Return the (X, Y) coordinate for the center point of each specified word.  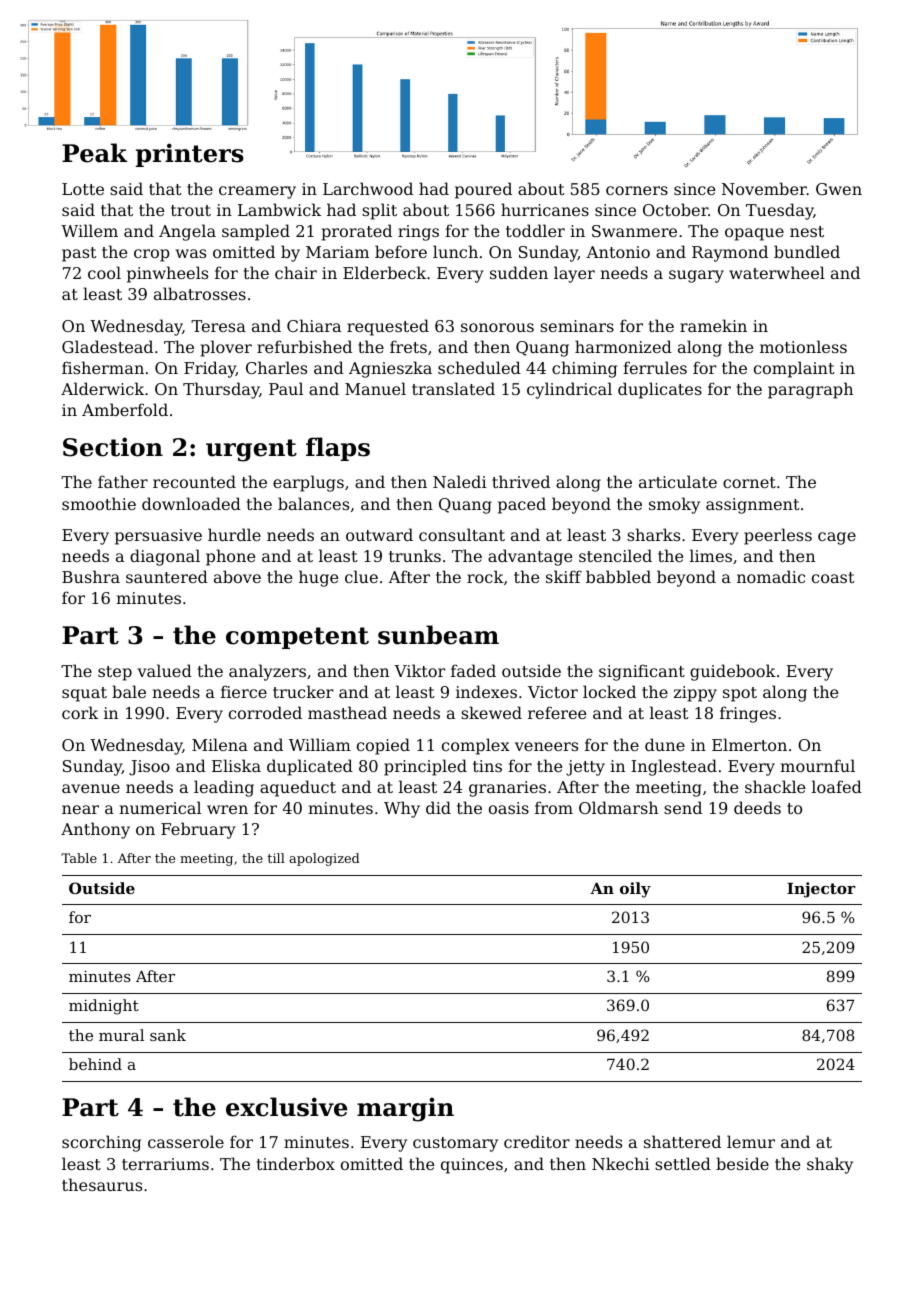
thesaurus (102, 1184)
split (379, 211)
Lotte (83, 189)
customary (455, 1144)
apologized (324, 859)
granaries (507, 789)
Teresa (218, 326)
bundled (807, 251)
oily (635, 890)
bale (129, 691)
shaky (830, 1165)
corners (637, 190)
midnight (104, 1007)
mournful (817, 765)
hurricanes (545, 209)
